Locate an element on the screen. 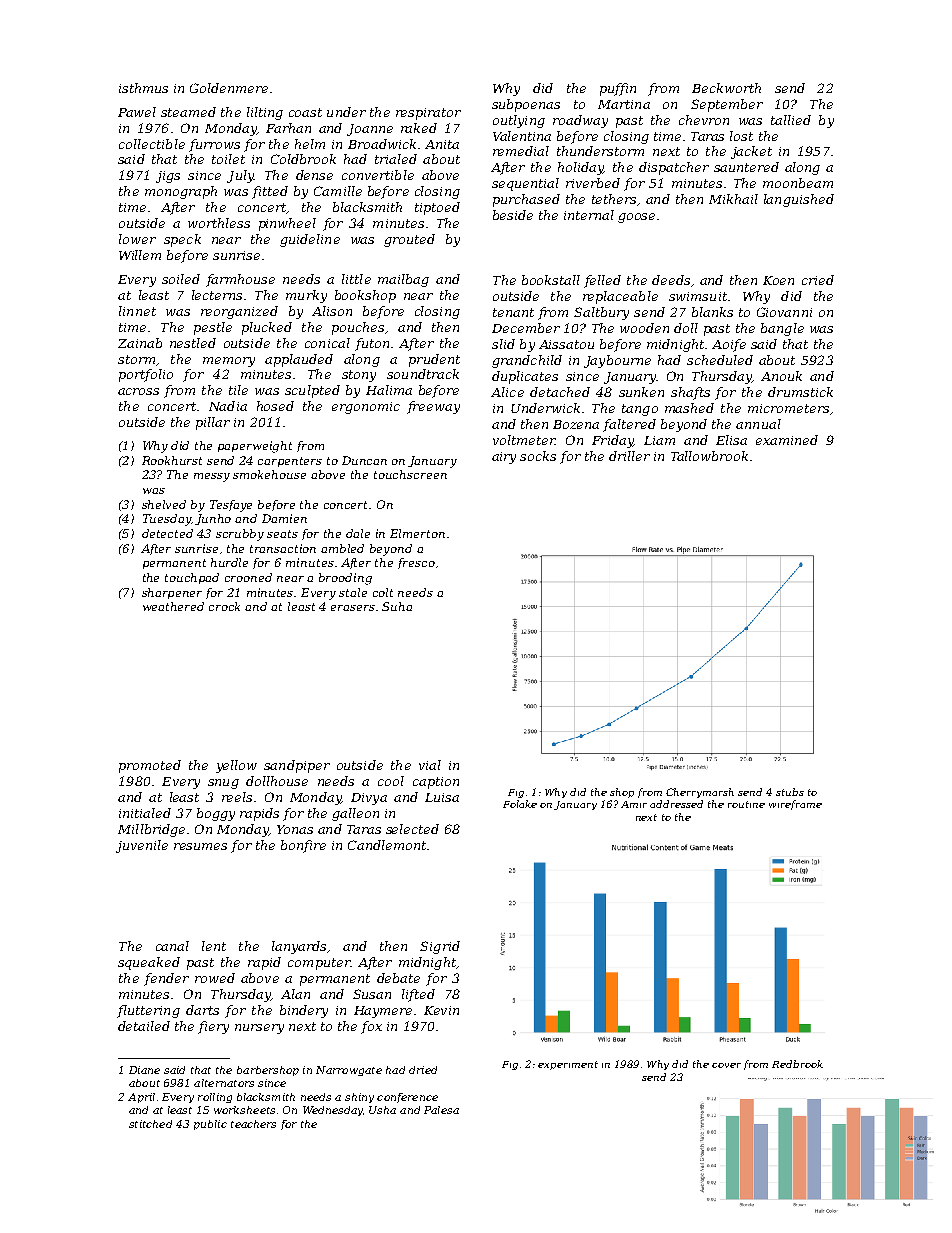  toilet is located at coordinates (228, 159).
